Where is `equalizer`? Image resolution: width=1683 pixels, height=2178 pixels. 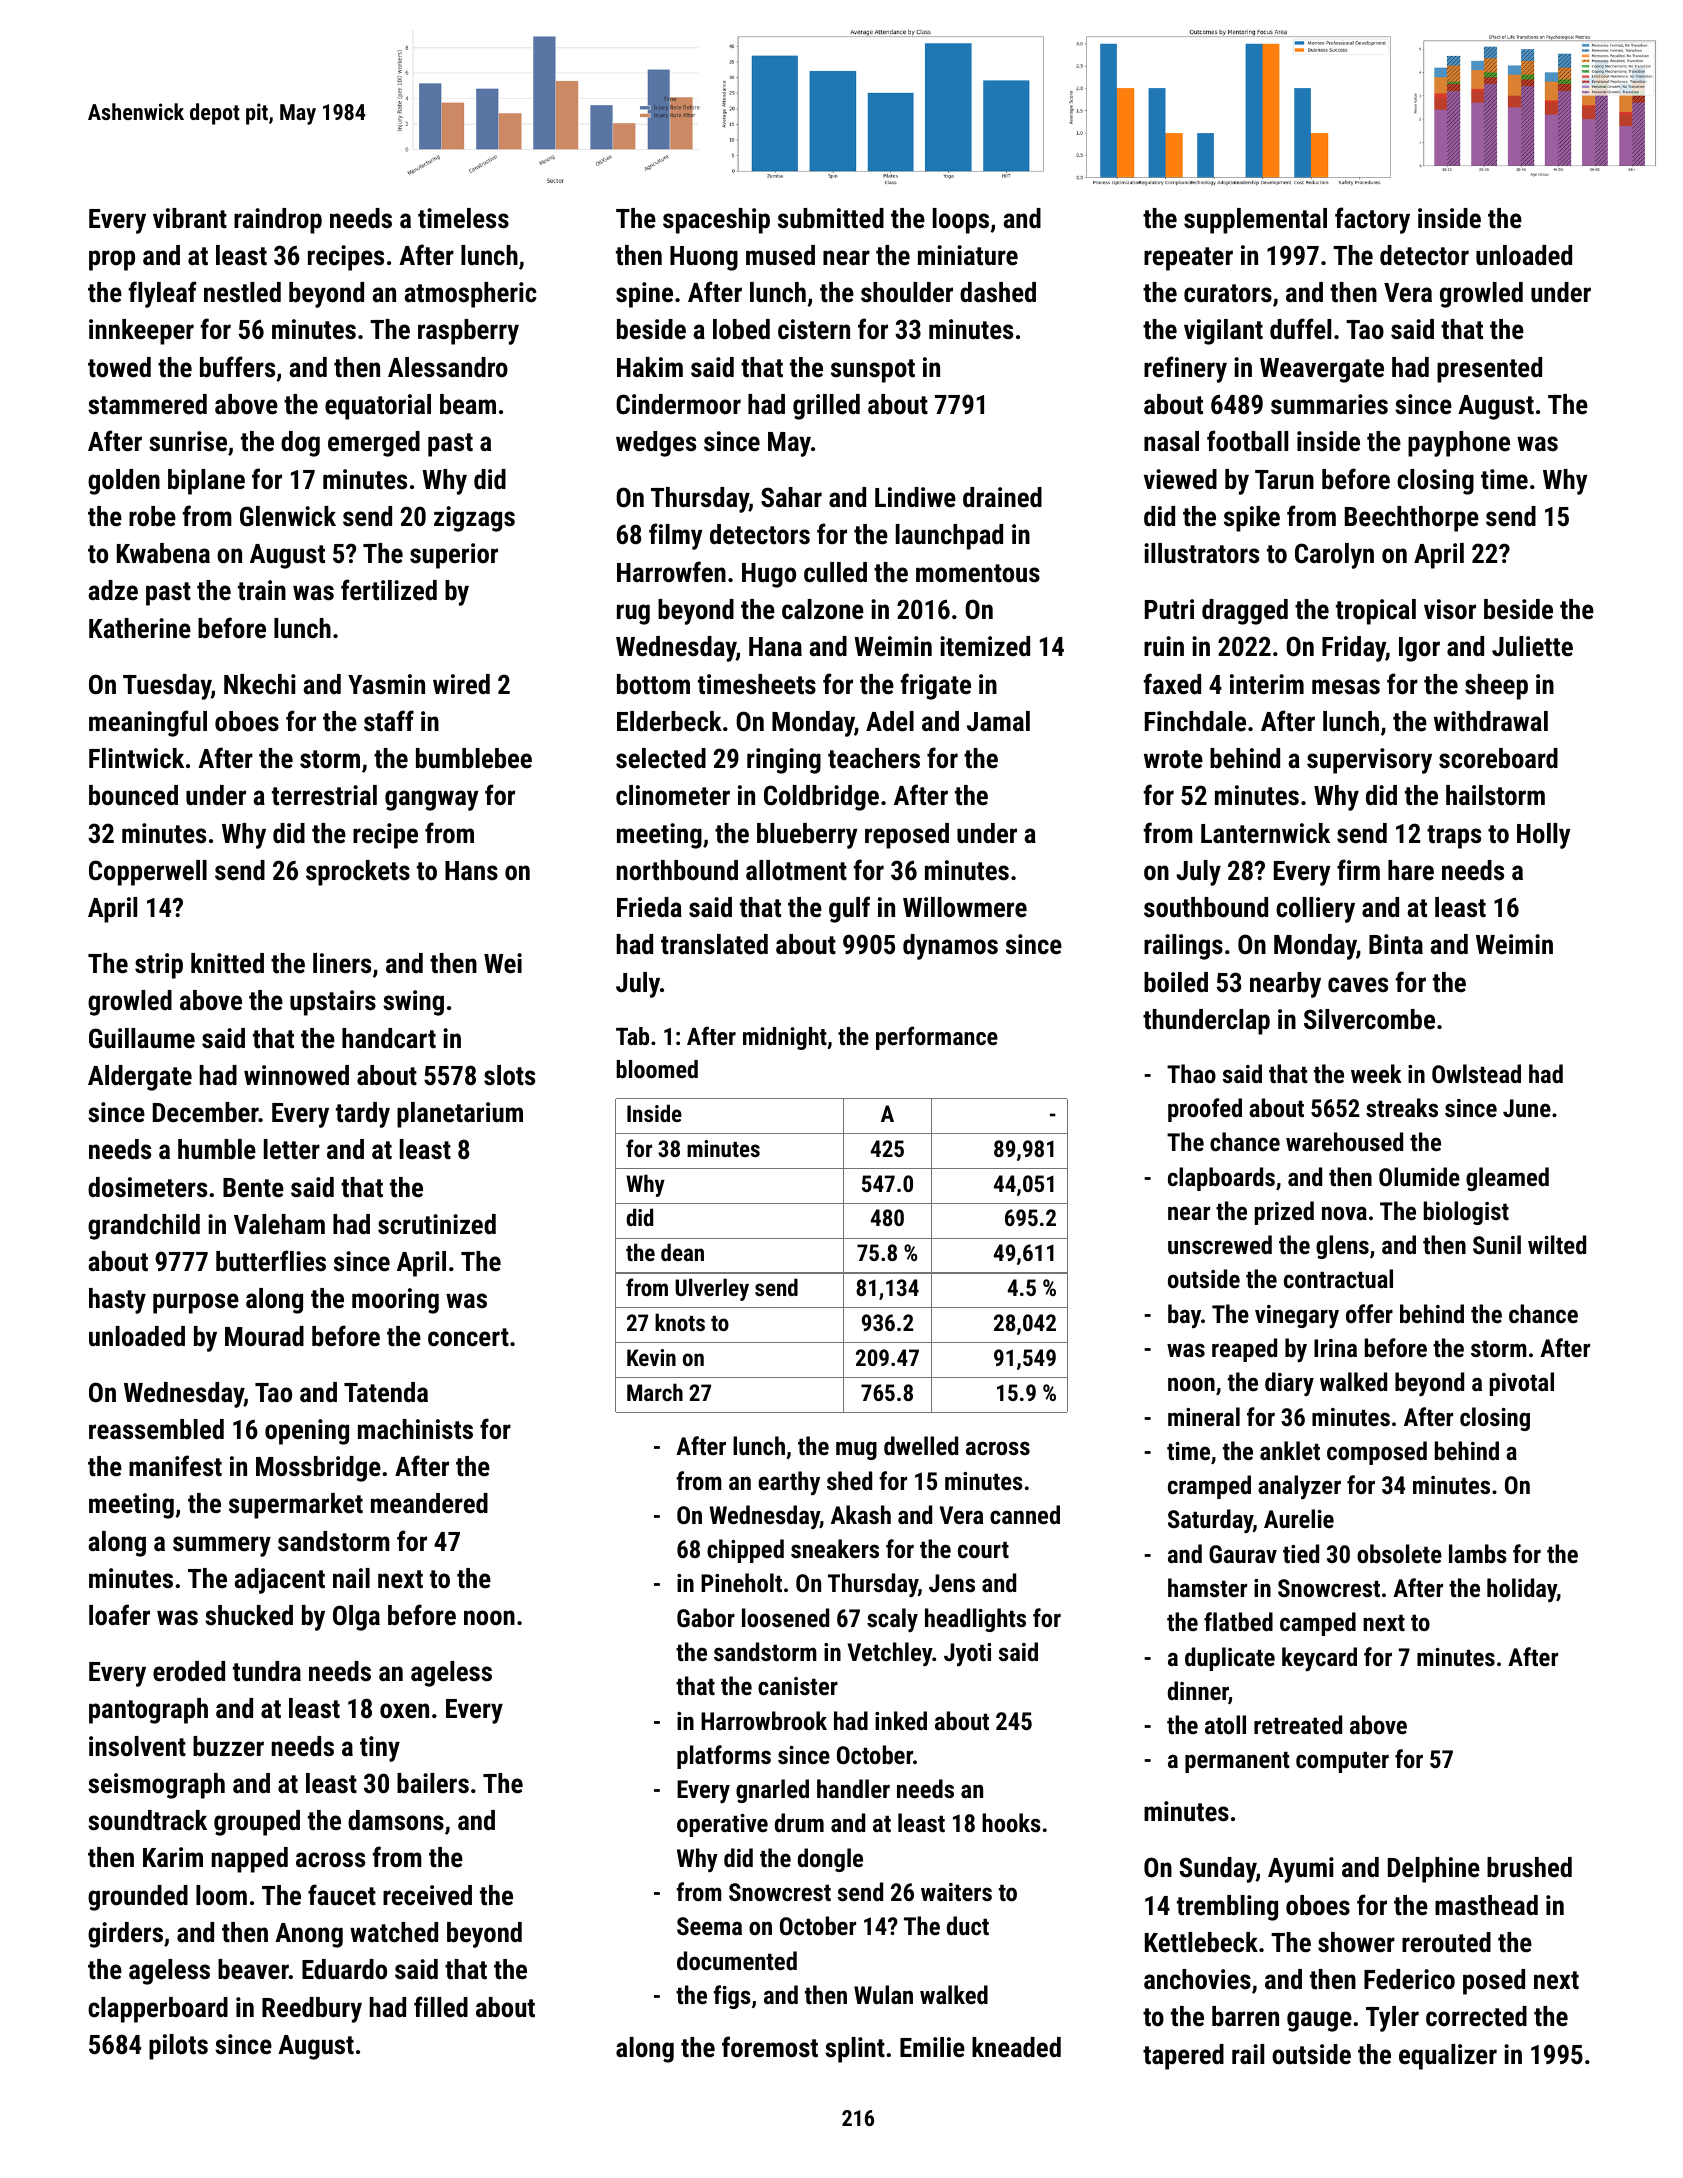
equalizer is located at coordinates (1448, 2057).
